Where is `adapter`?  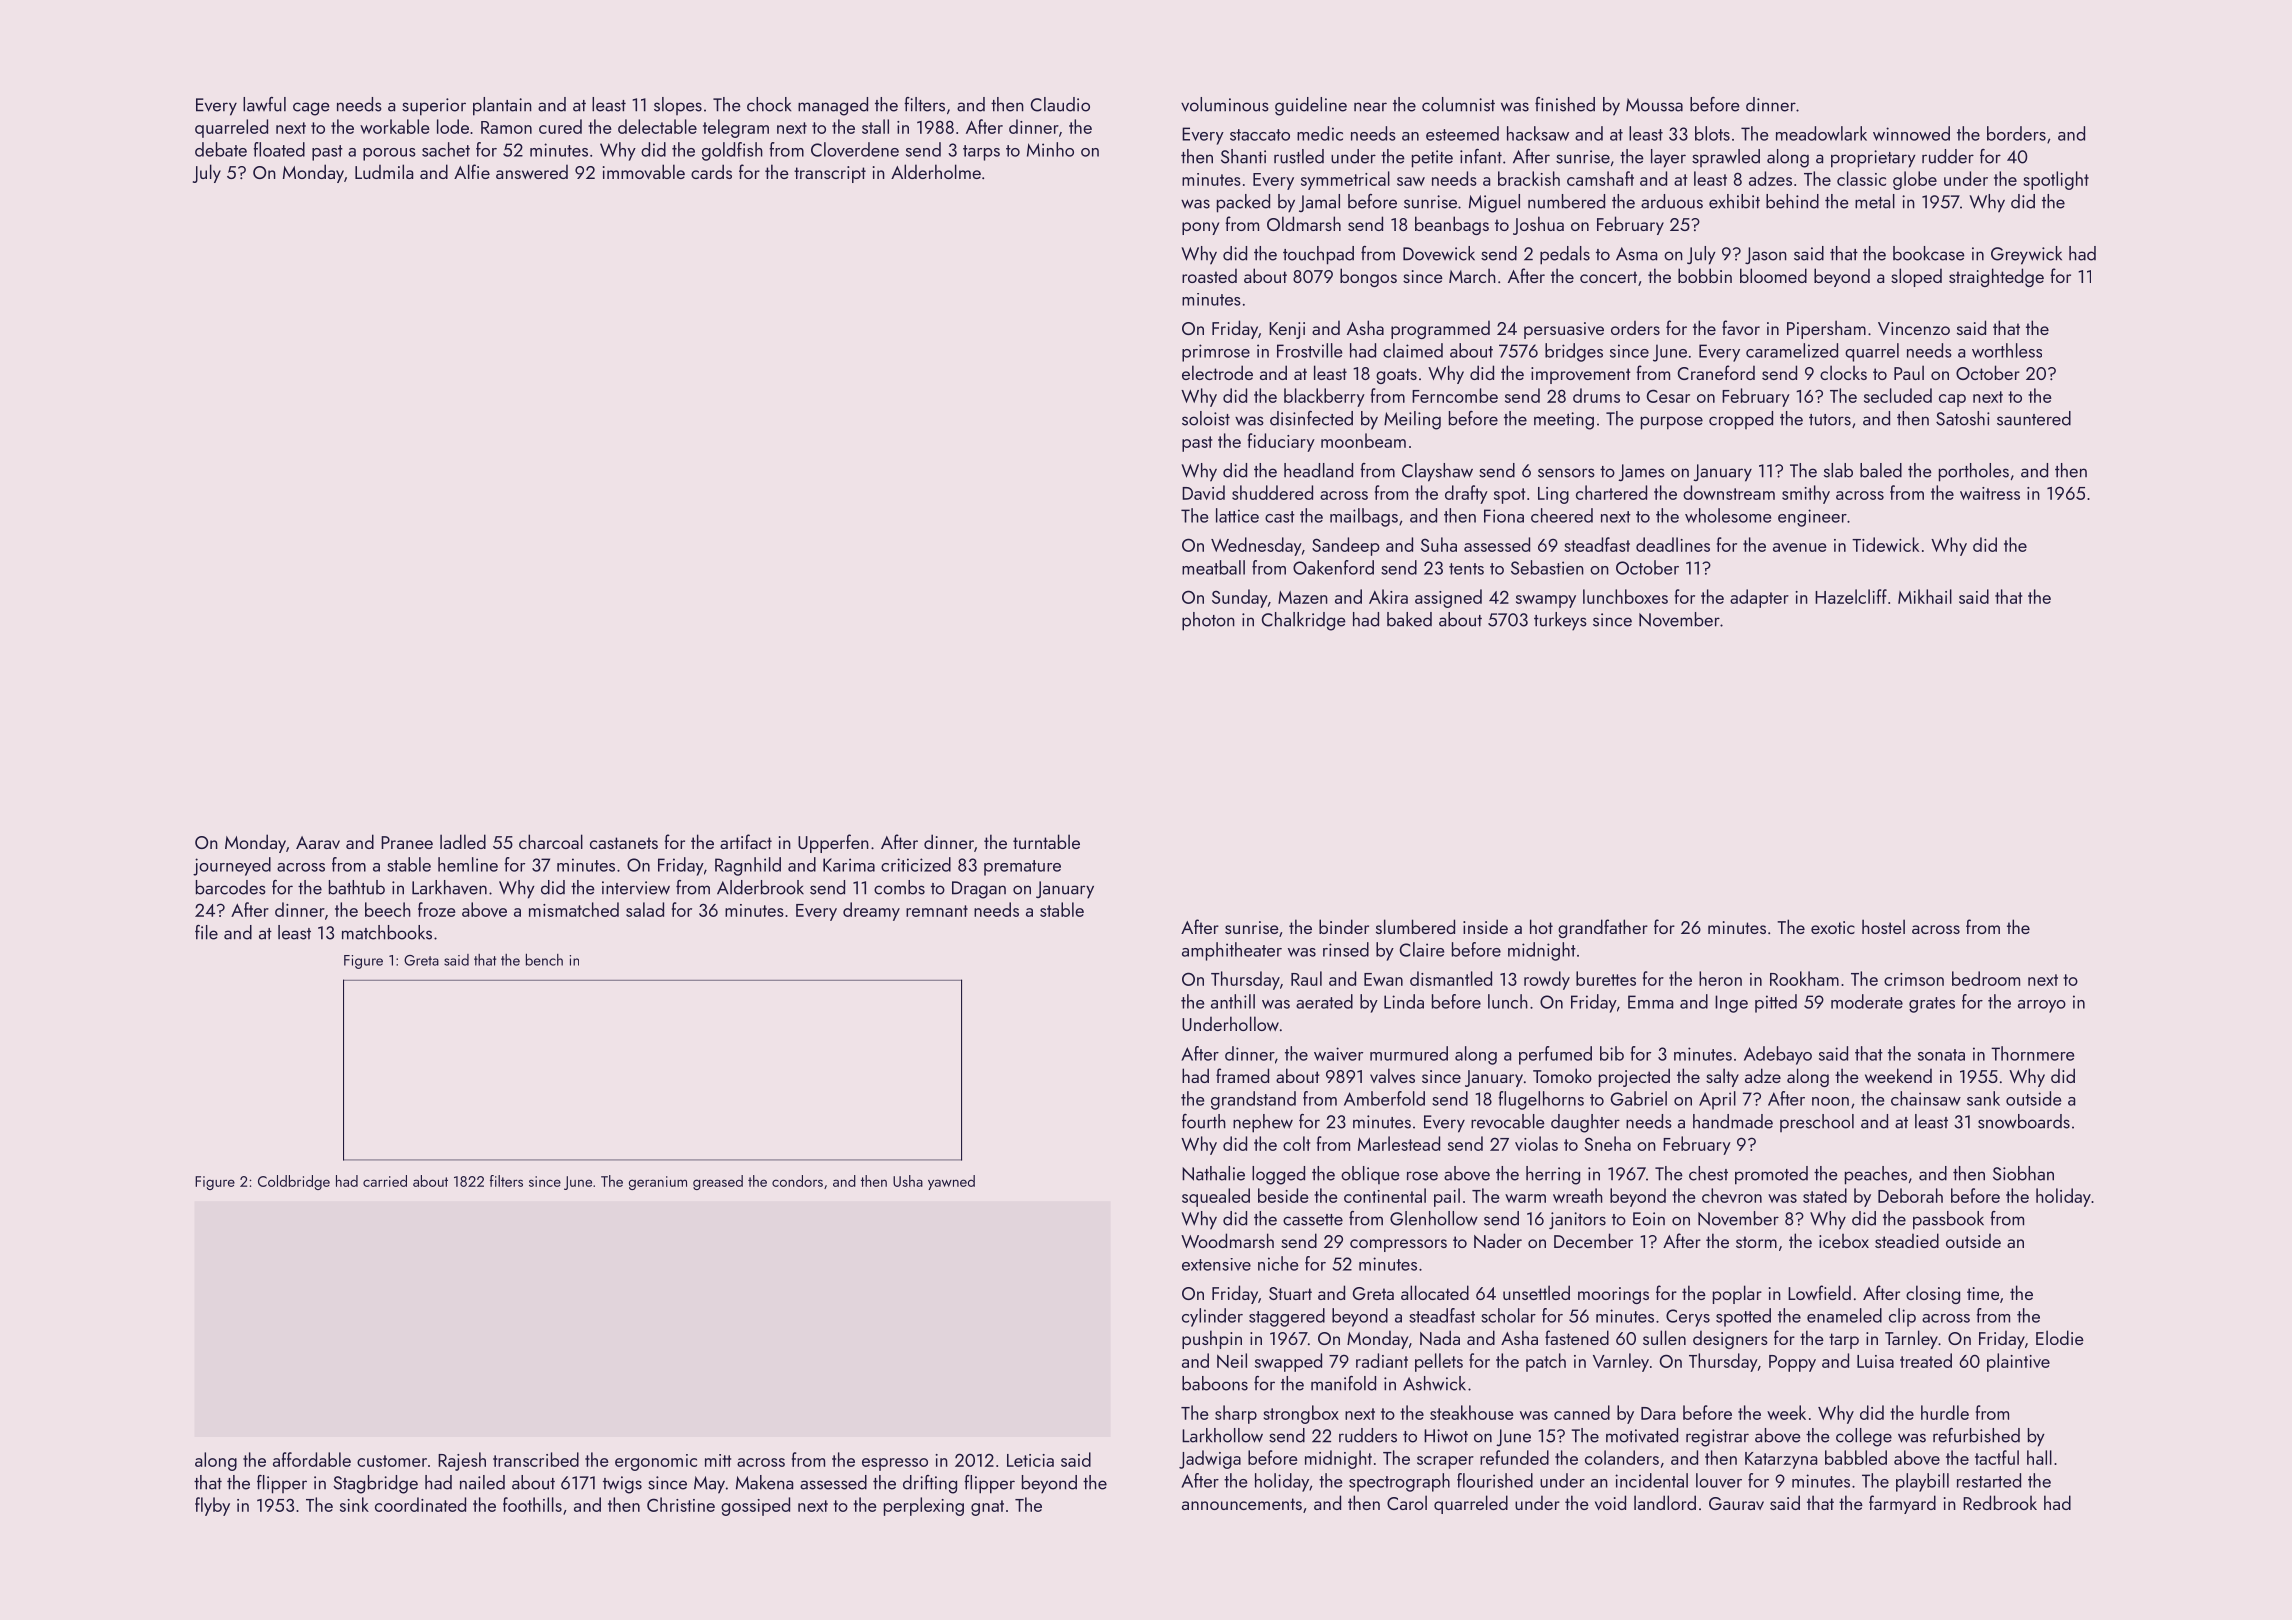 adapter is located at coordinates (1759, 598).
